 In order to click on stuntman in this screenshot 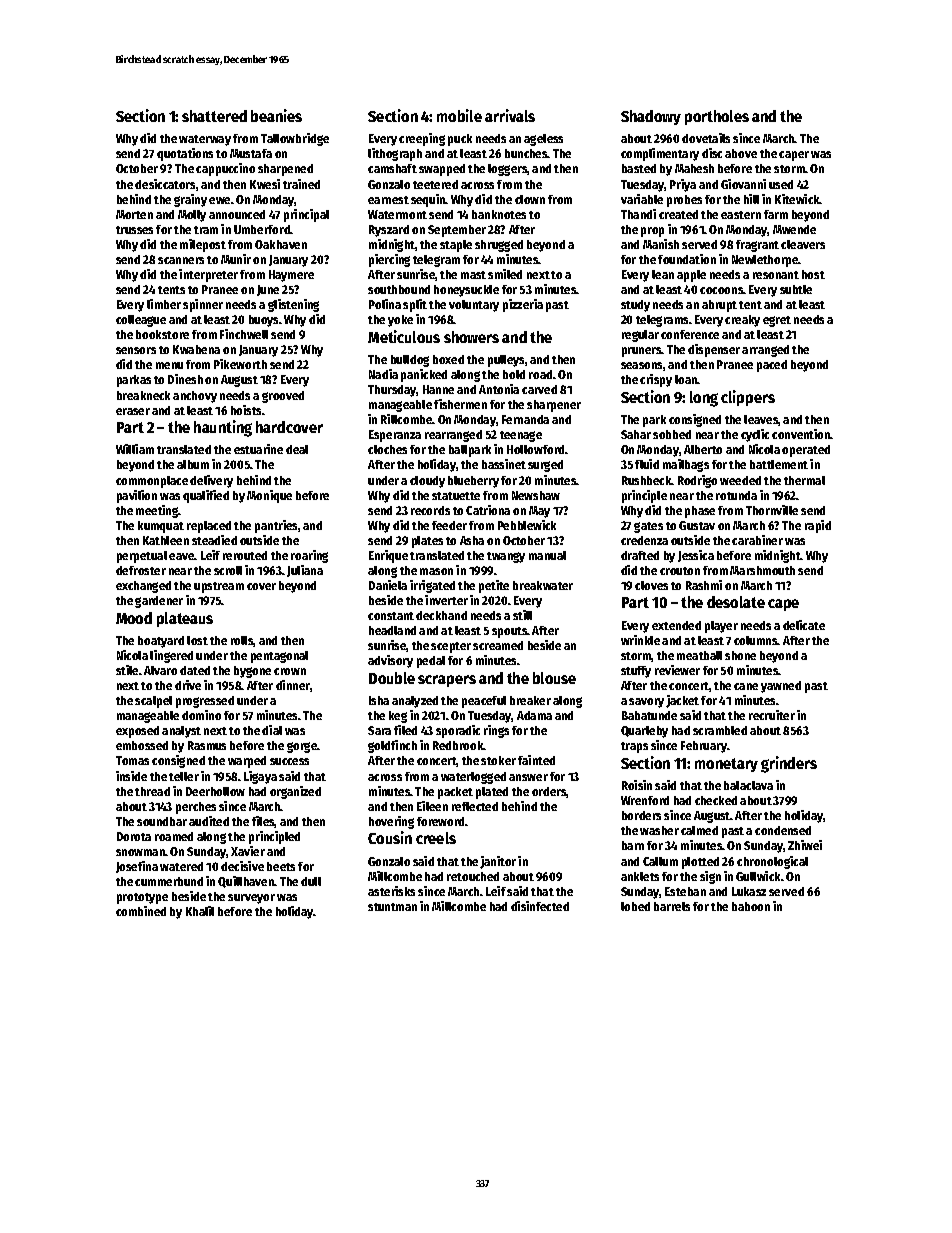, I will do `click(392, 907)`.
